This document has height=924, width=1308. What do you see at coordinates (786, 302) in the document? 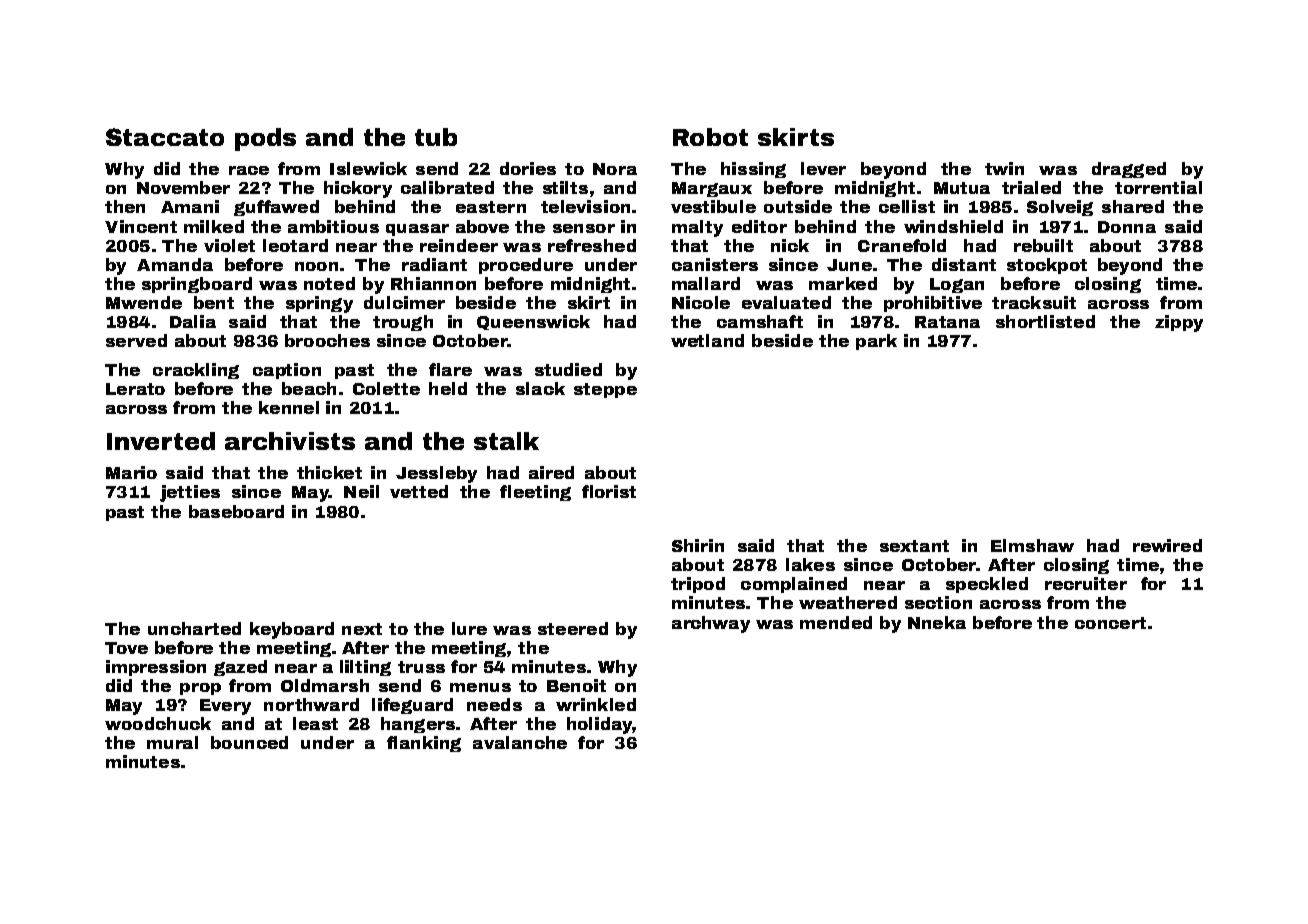
I see `evaluated` at bounding box center [786, 302].
